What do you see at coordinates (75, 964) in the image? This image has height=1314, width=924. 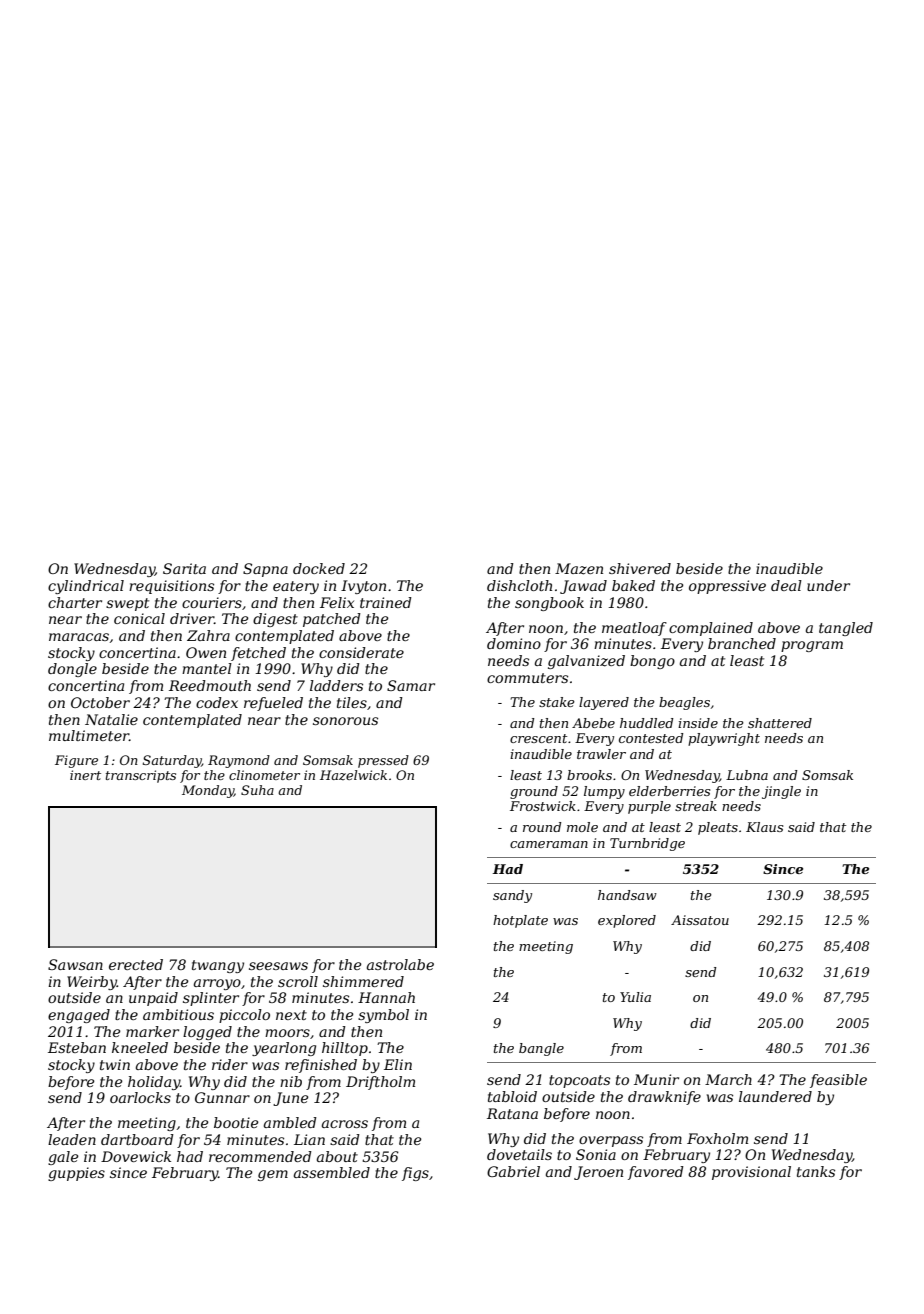 I see `Sawsan` at bounding box center [75, 964].
